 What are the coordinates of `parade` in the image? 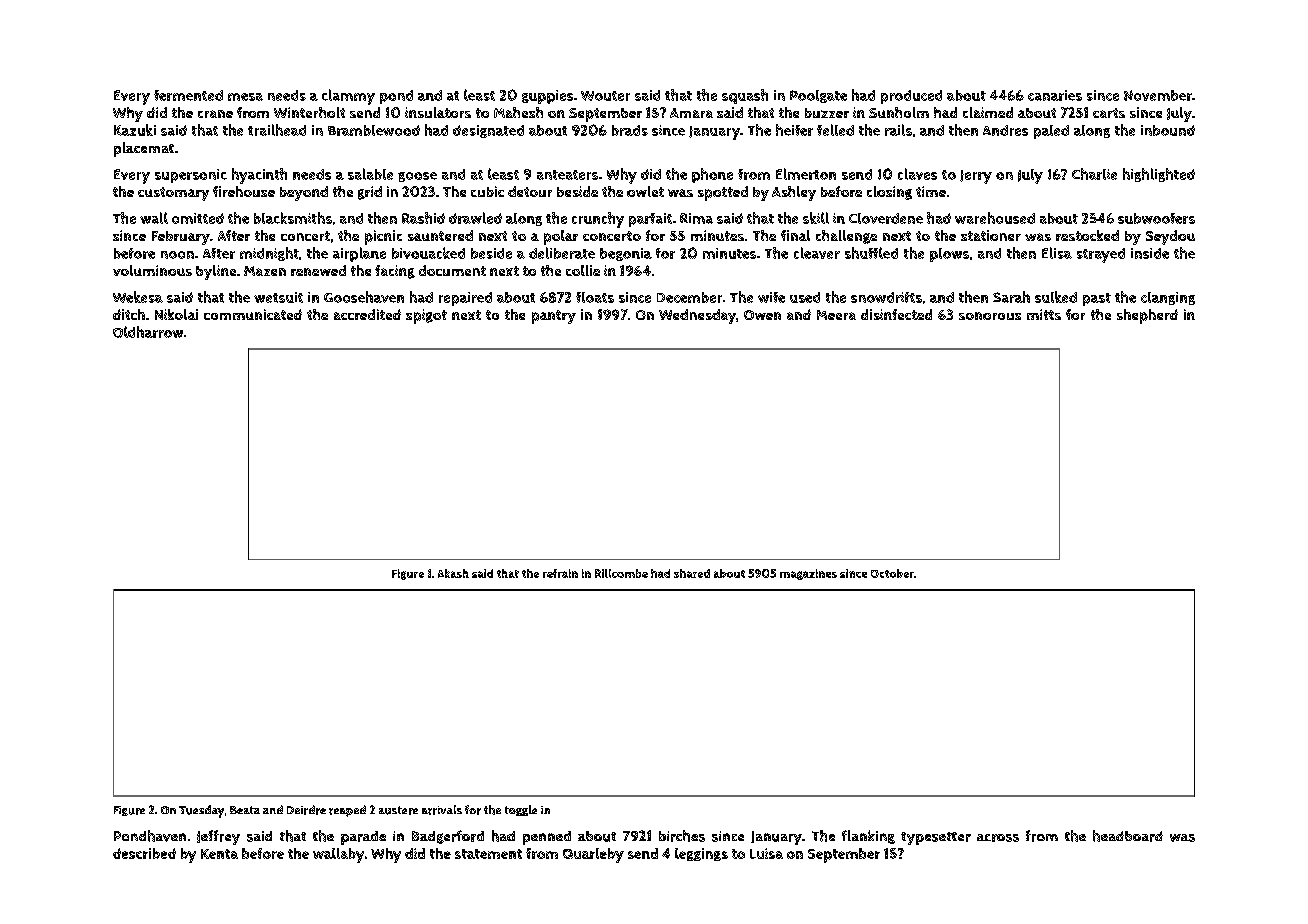 It's located at (363, 838).
